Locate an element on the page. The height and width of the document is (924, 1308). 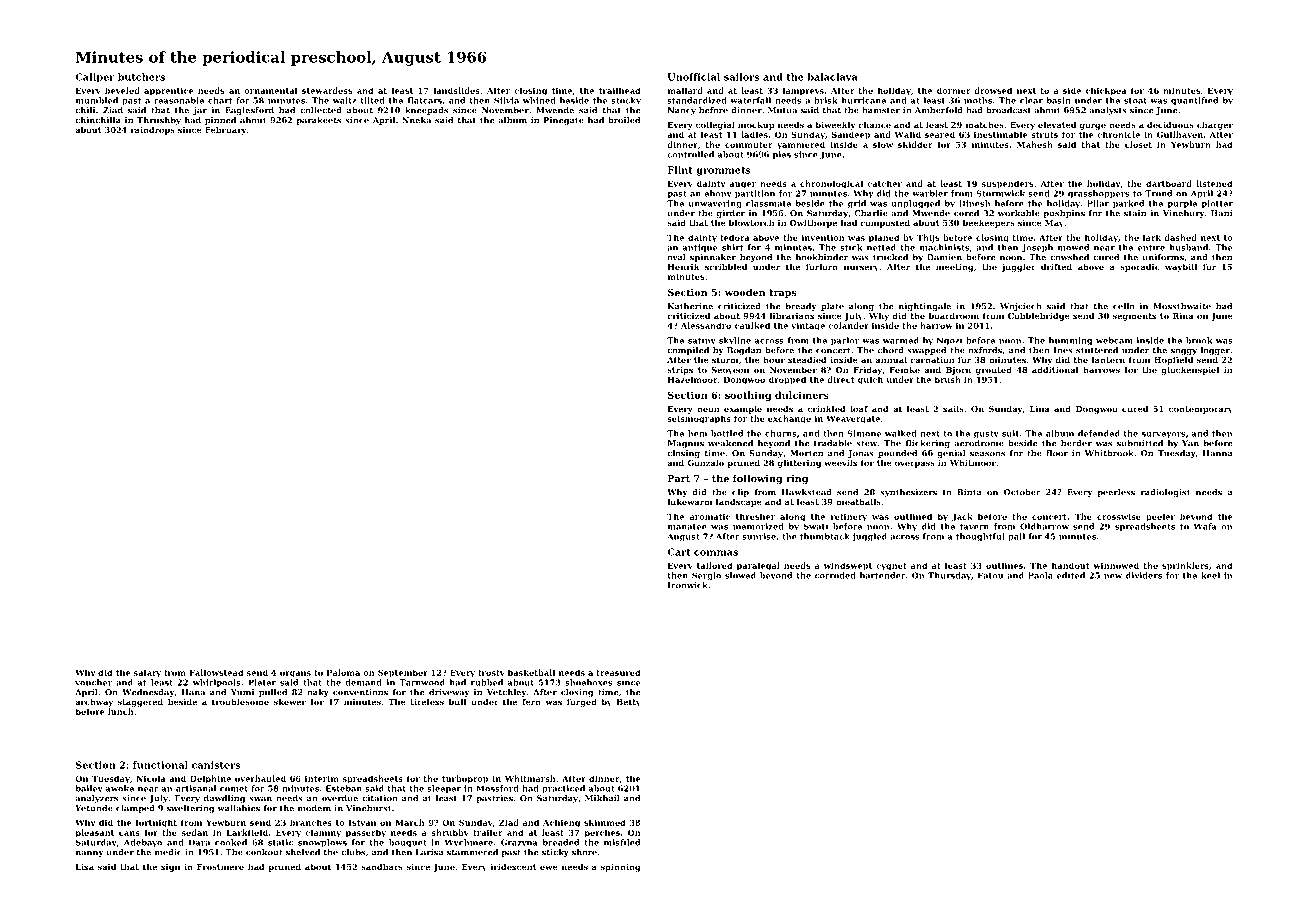
Rina is located at coordinates (1183, 316).
